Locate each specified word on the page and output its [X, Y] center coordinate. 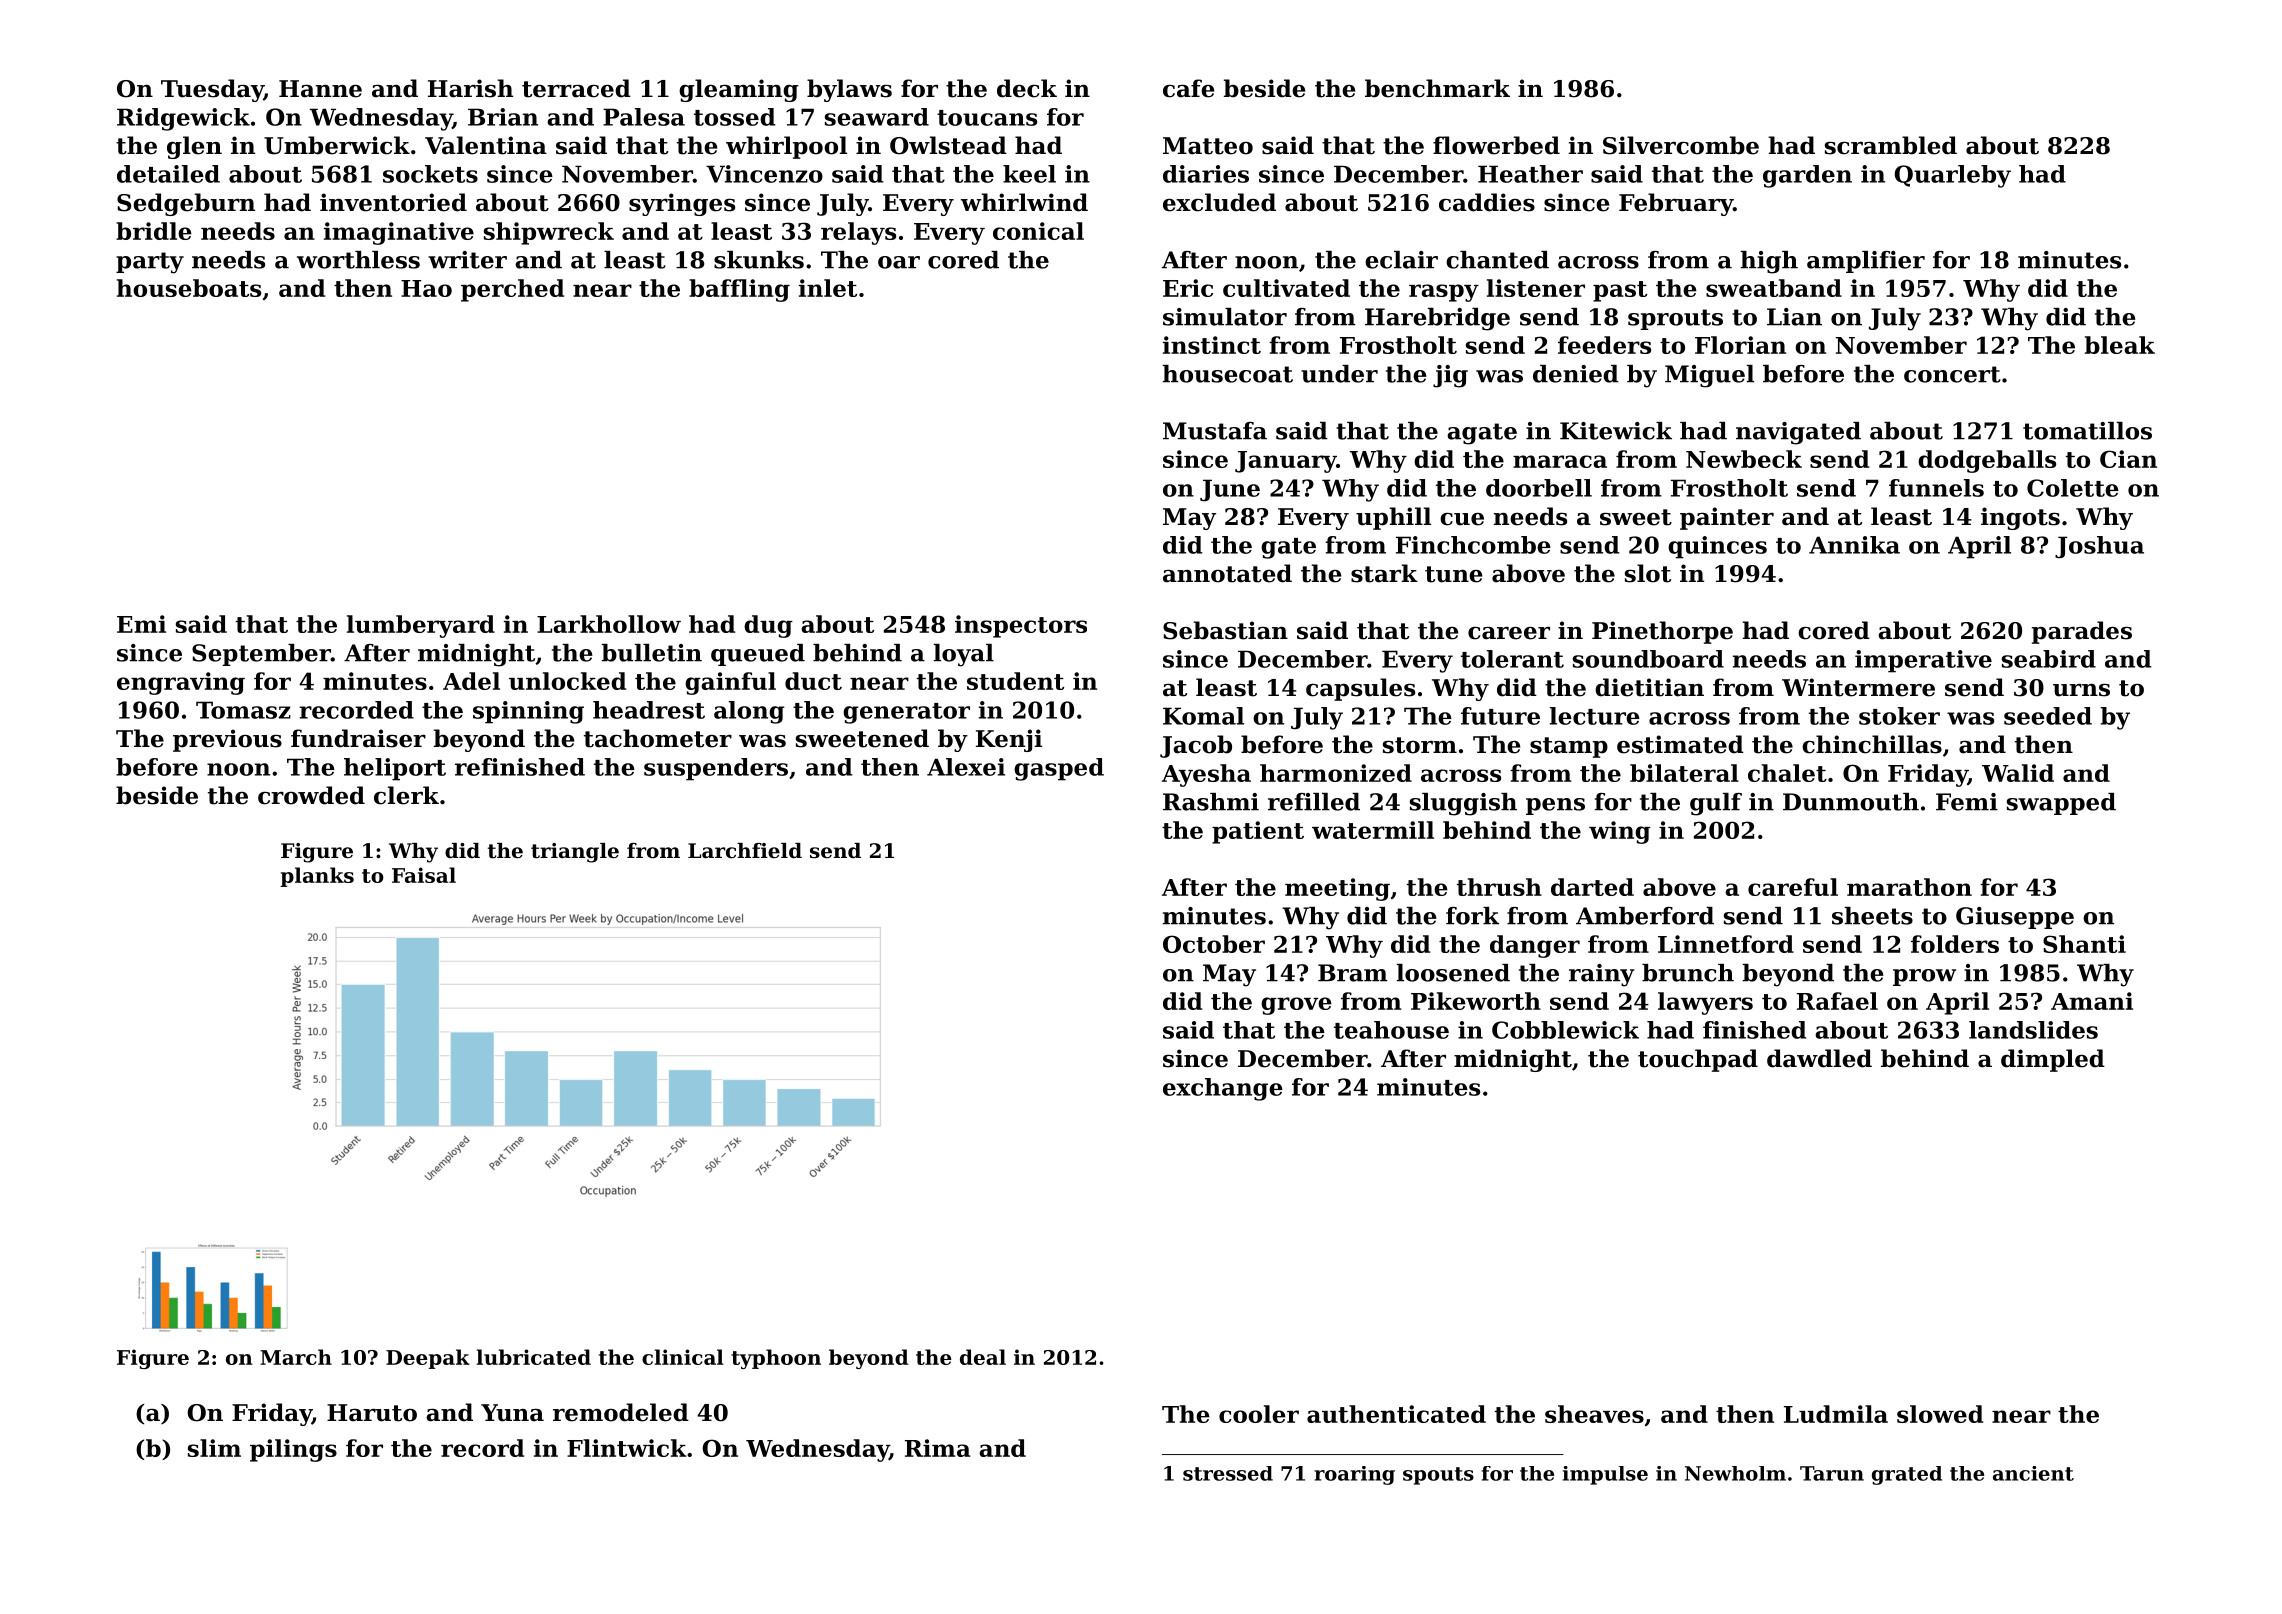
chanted [1497, 260]
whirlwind [1024, 202]
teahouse [1391, 1030]
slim [214, 1448]
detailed [168, 174]
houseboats [189, 288]
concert [1952, 374]
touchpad [1698, 1060]
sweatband [1774, 288]
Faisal [424, 875]
